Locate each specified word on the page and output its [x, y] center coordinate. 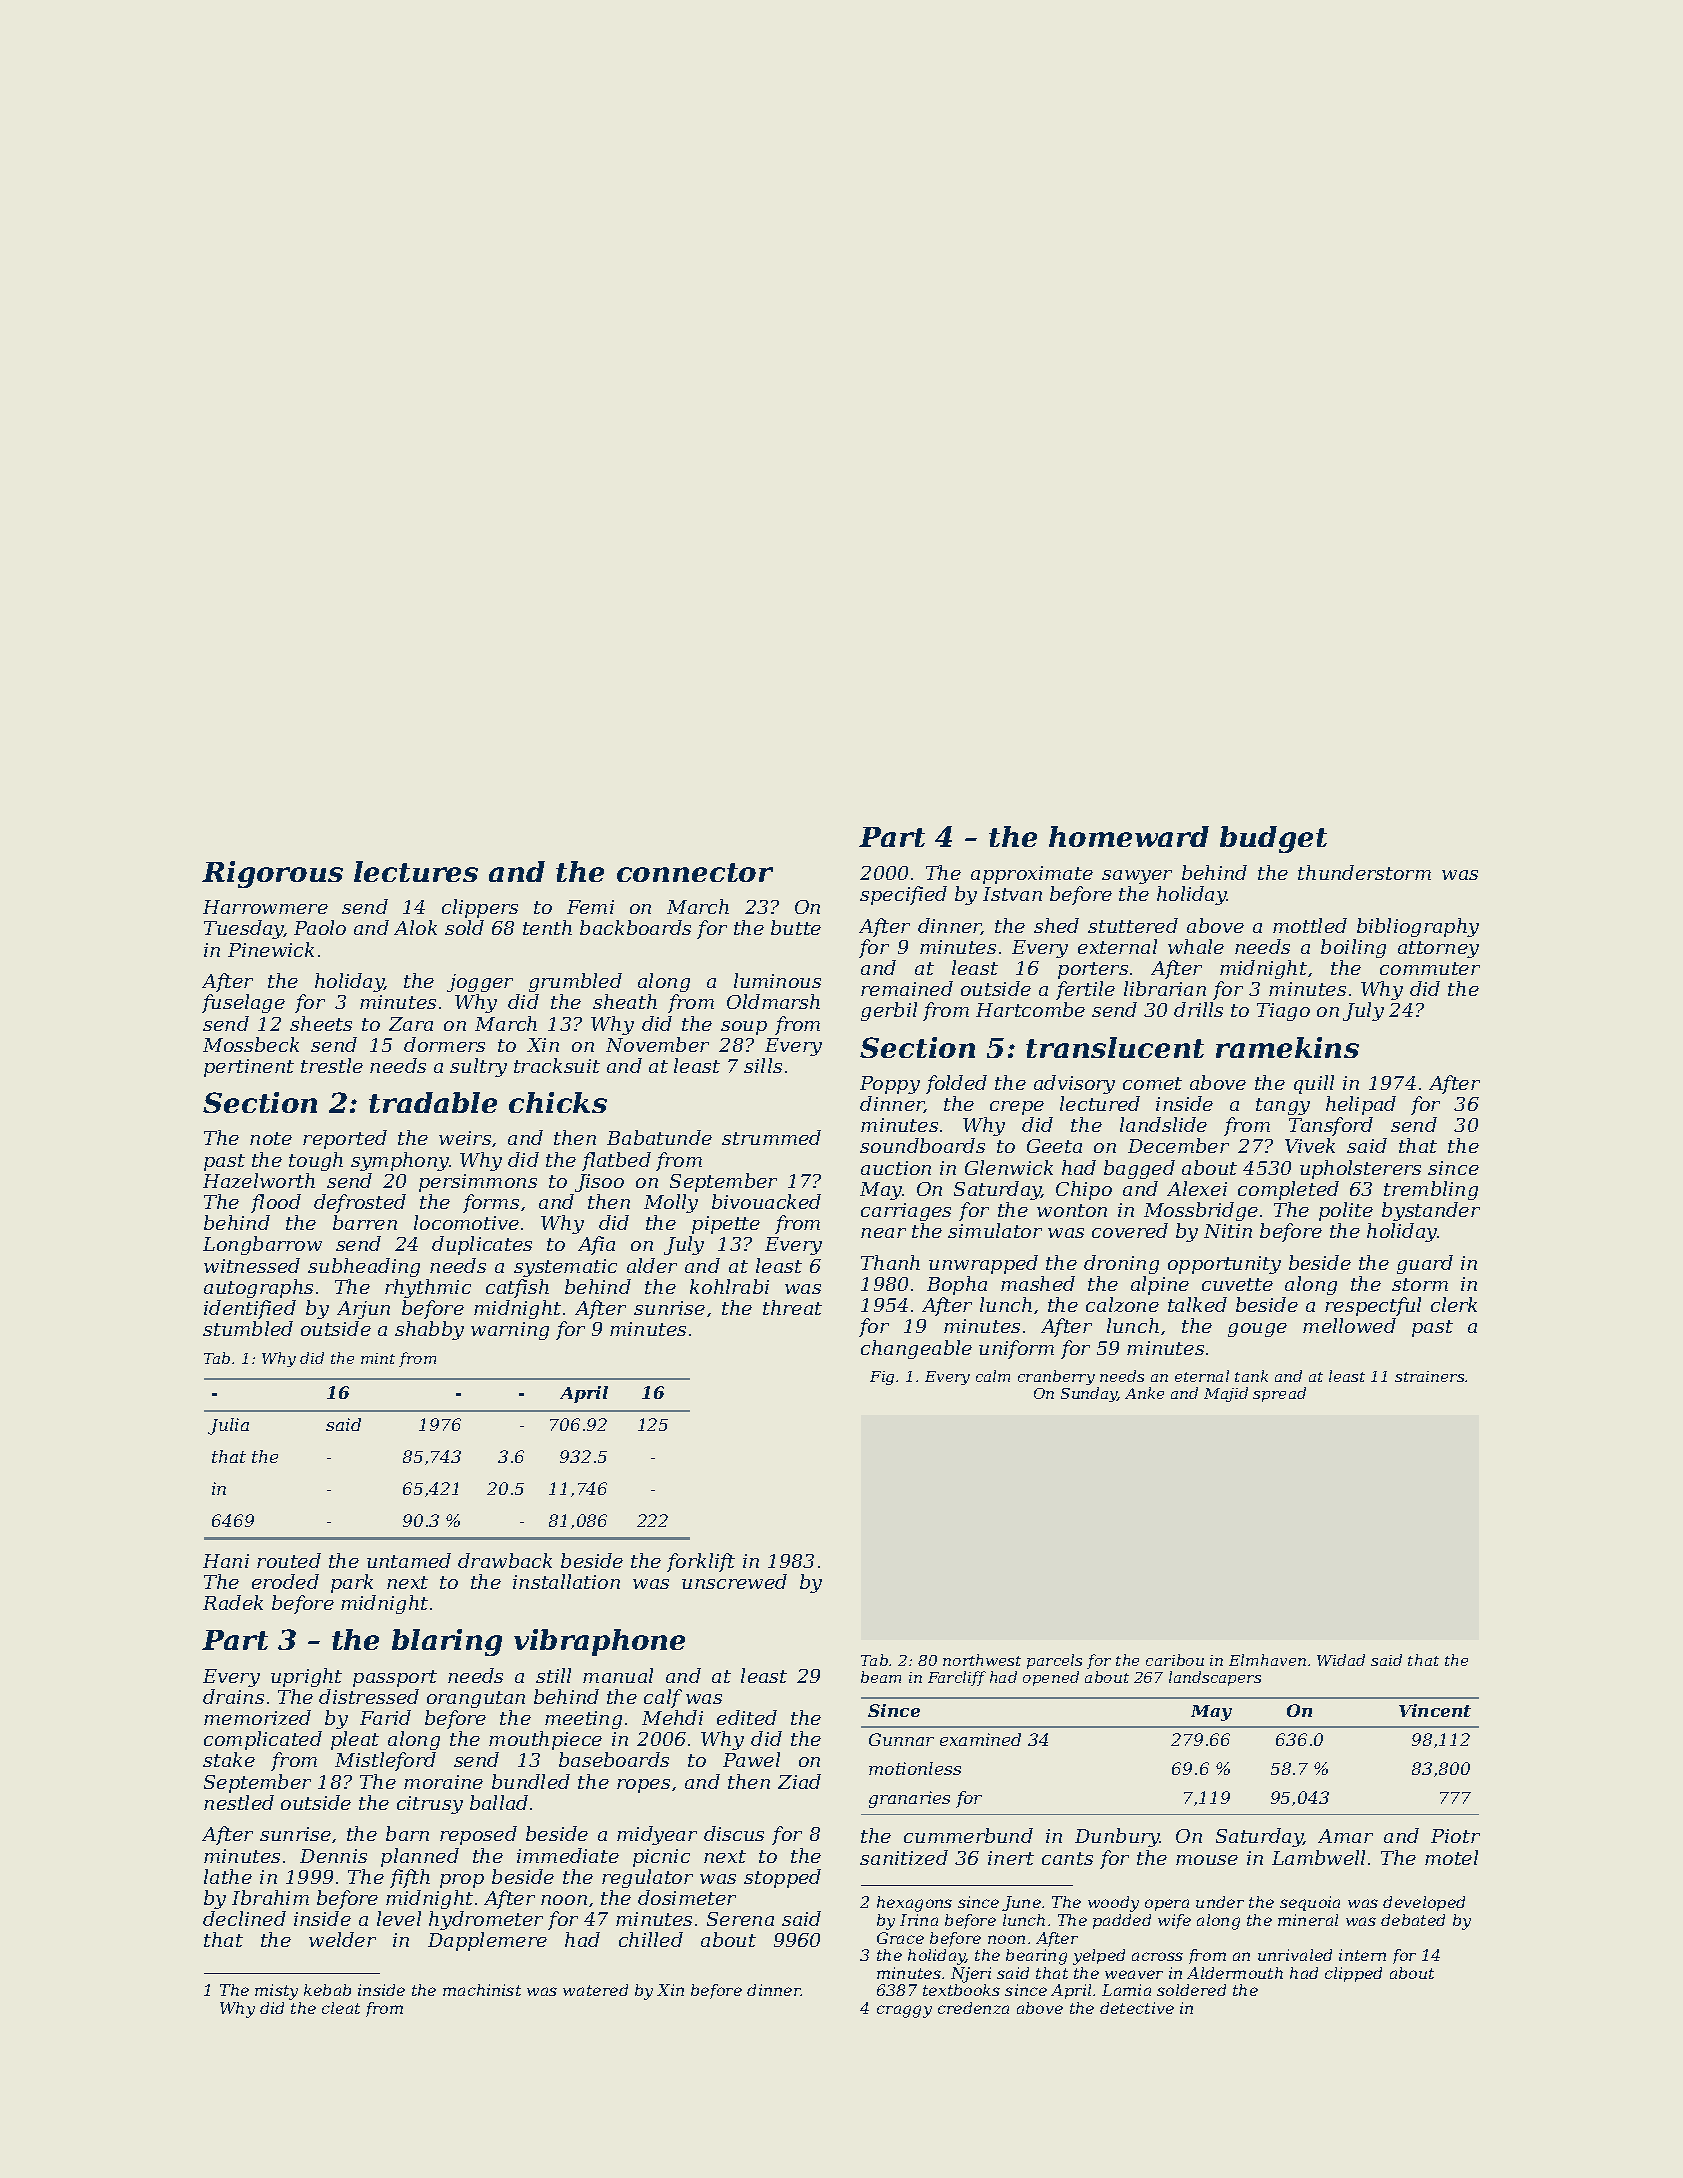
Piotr [1455, 1836]
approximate [1032, 875]
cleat [341, 2008]
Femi [590, 907]
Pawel [751, 1759]
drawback [505, 1560]
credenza [973, 2008]
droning [1121, 1264]
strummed [771, 1137]
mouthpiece [545, 1740]
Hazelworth [259, 1180]
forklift [701, 1562]
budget [1273, 839]
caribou [1175, 1660]
